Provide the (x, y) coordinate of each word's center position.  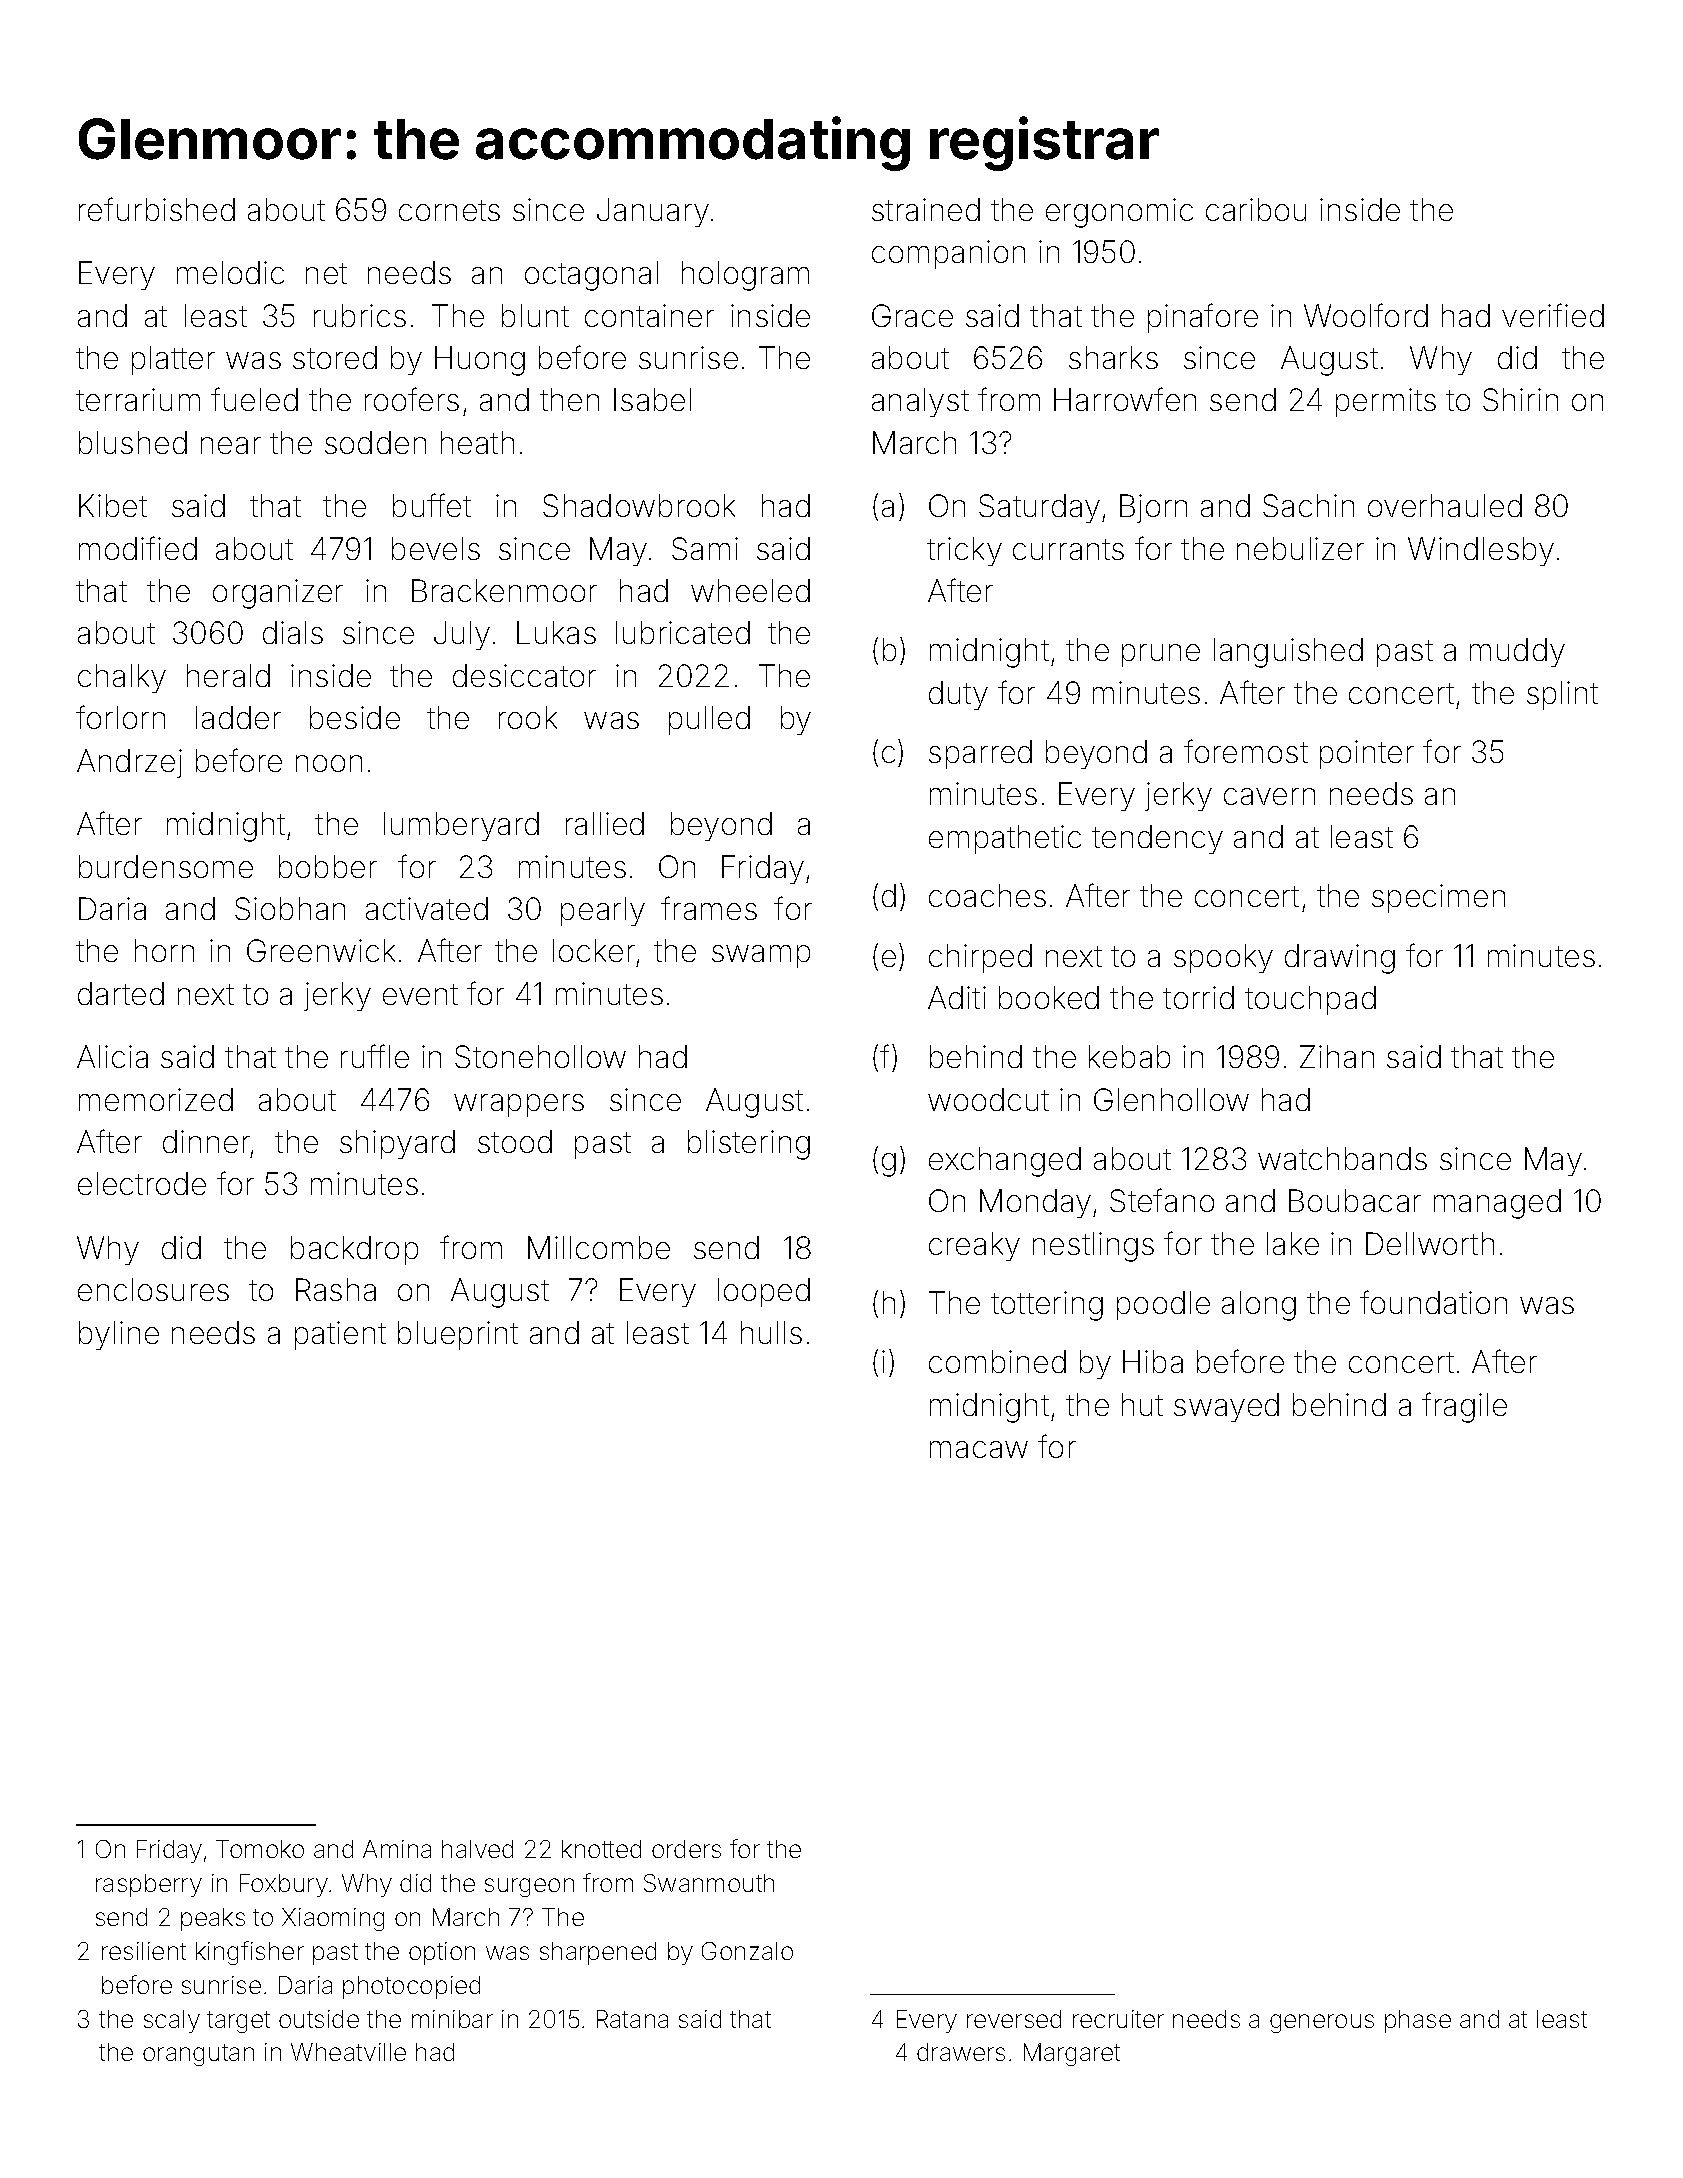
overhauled (1445, 505)
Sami (705, 548)
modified (138, 548)
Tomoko (260, 1849)
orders (686, 1849)
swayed (1226, 1407)
